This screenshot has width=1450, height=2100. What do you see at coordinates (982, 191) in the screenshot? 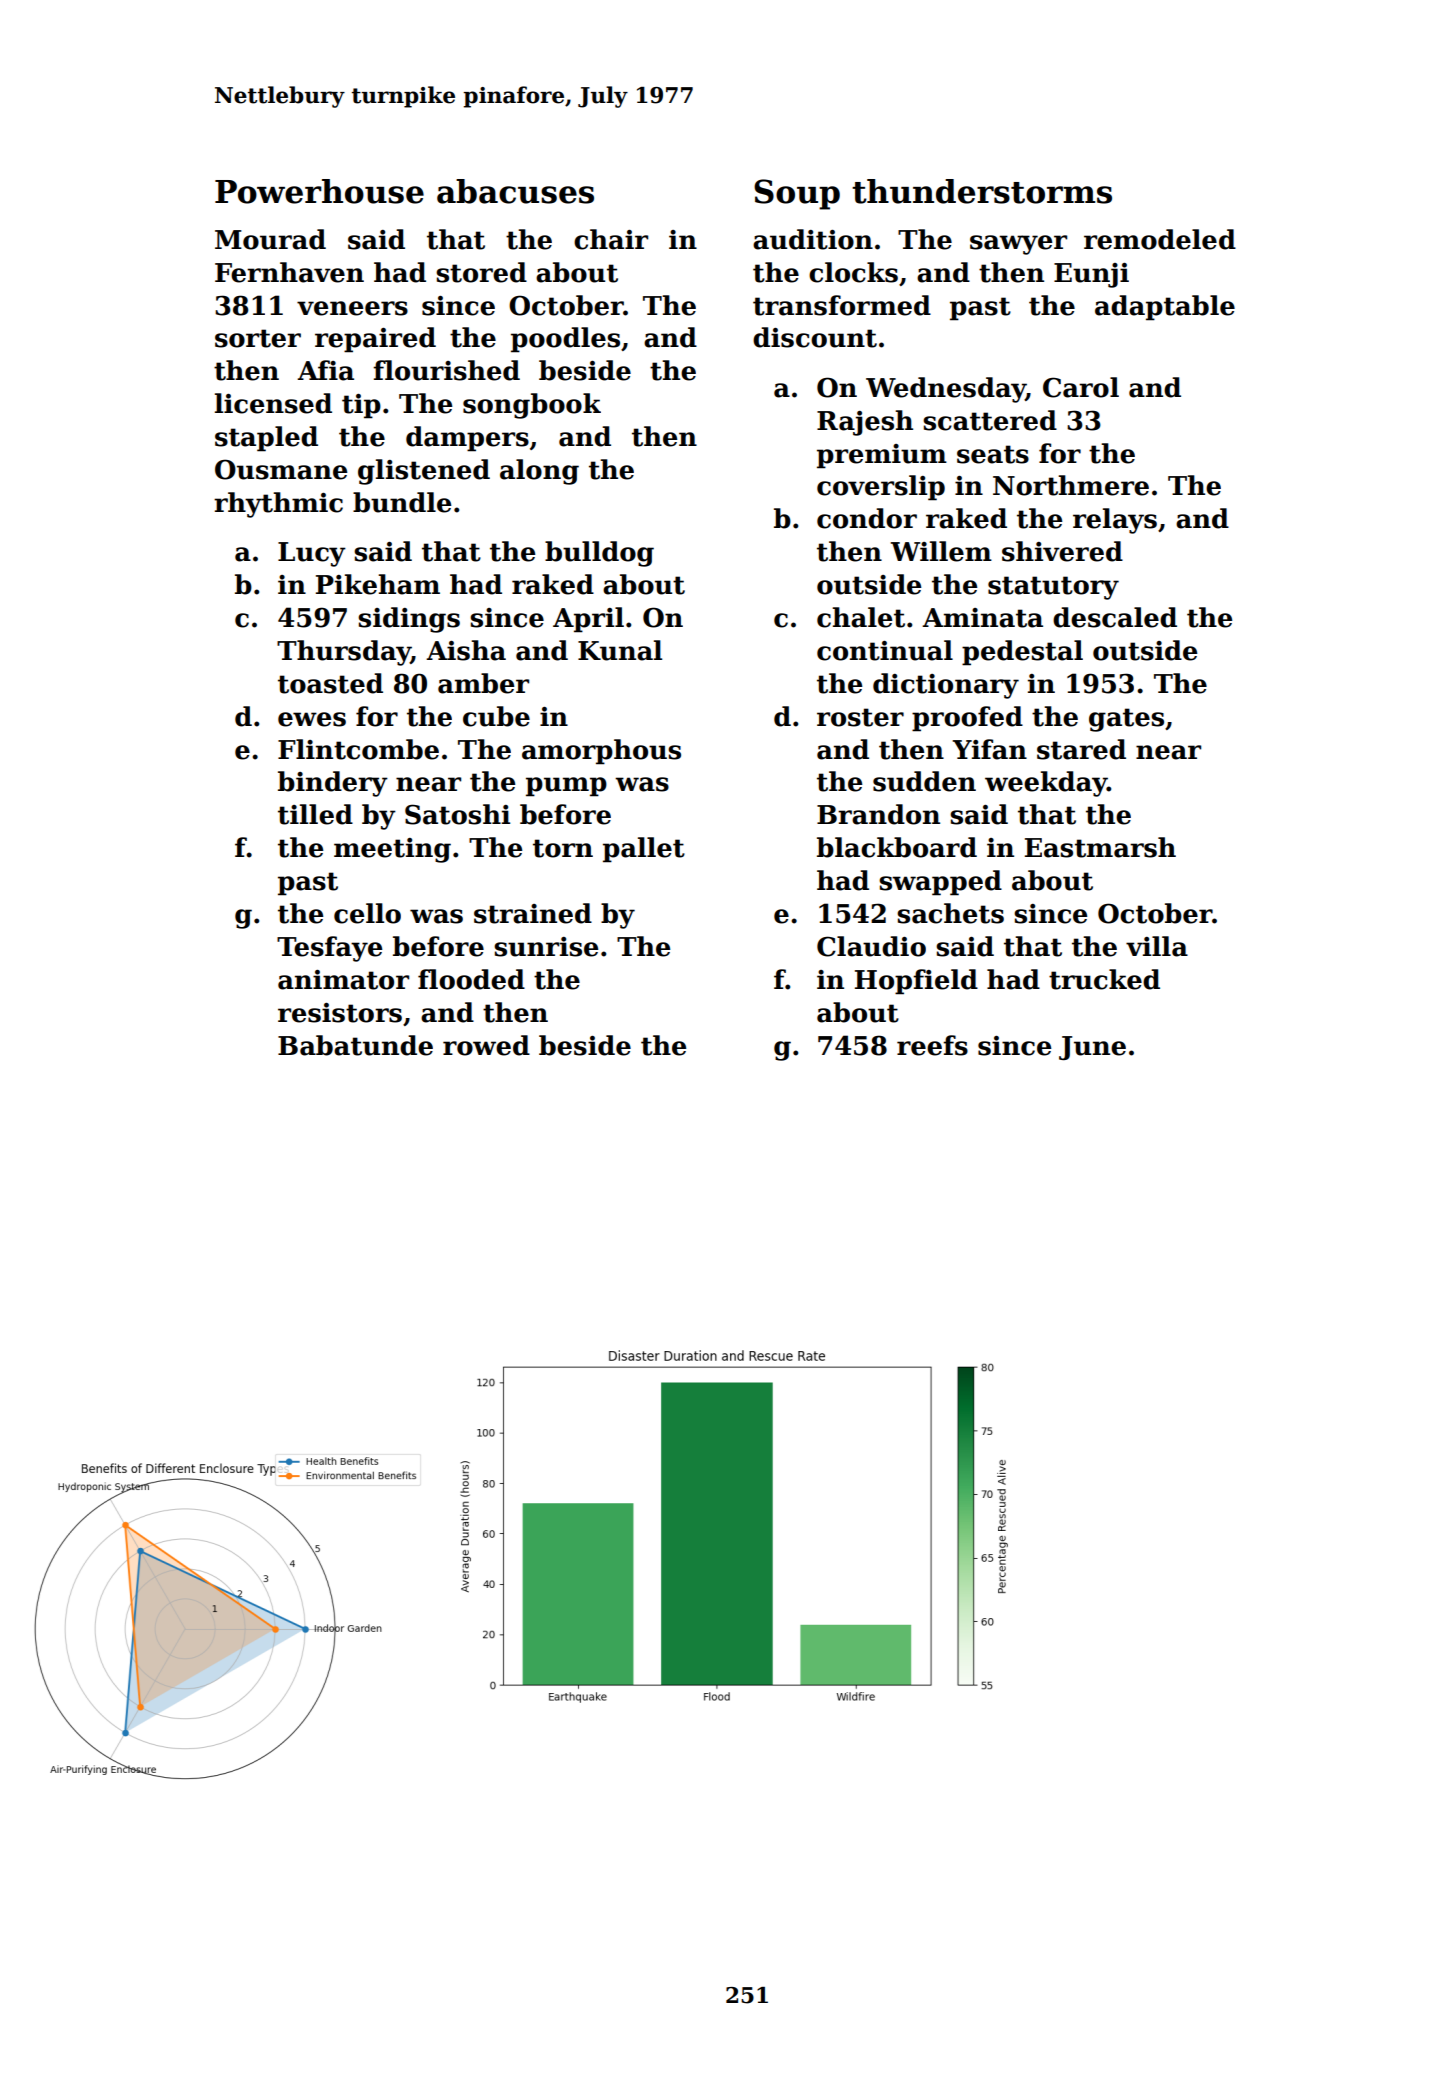
I see `thunderstorms` at bounding box center [982, 191].
